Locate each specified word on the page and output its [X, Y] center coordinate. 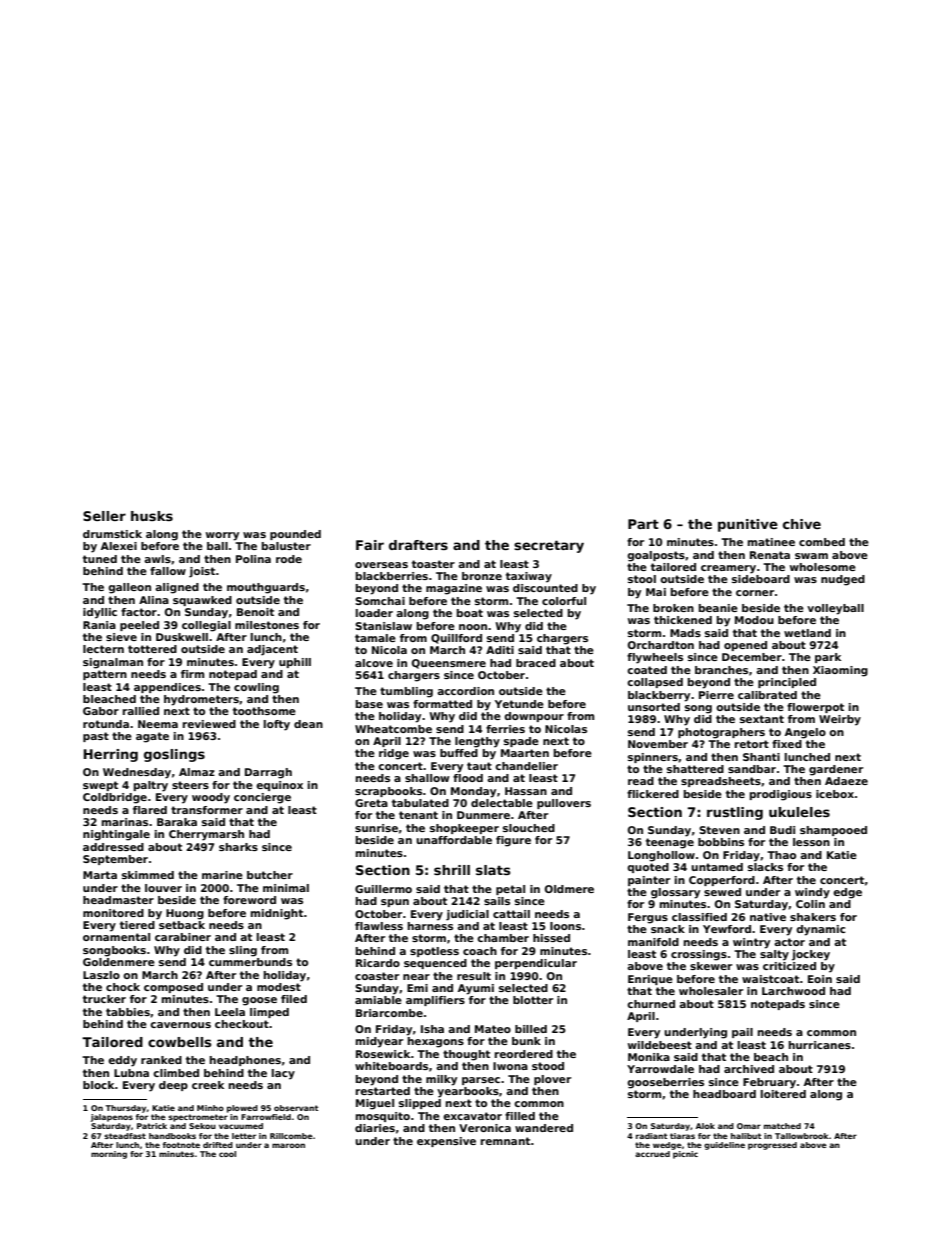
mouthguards [266, 588]
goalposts [656, 556]
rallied [141, 711]
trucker [104, 999]
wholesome [823, 567]
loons [565, 926]
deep [173, 1086]
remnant [505, 1141]
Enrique [650, 980]
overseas [381, 565]
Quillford [456, 639]
